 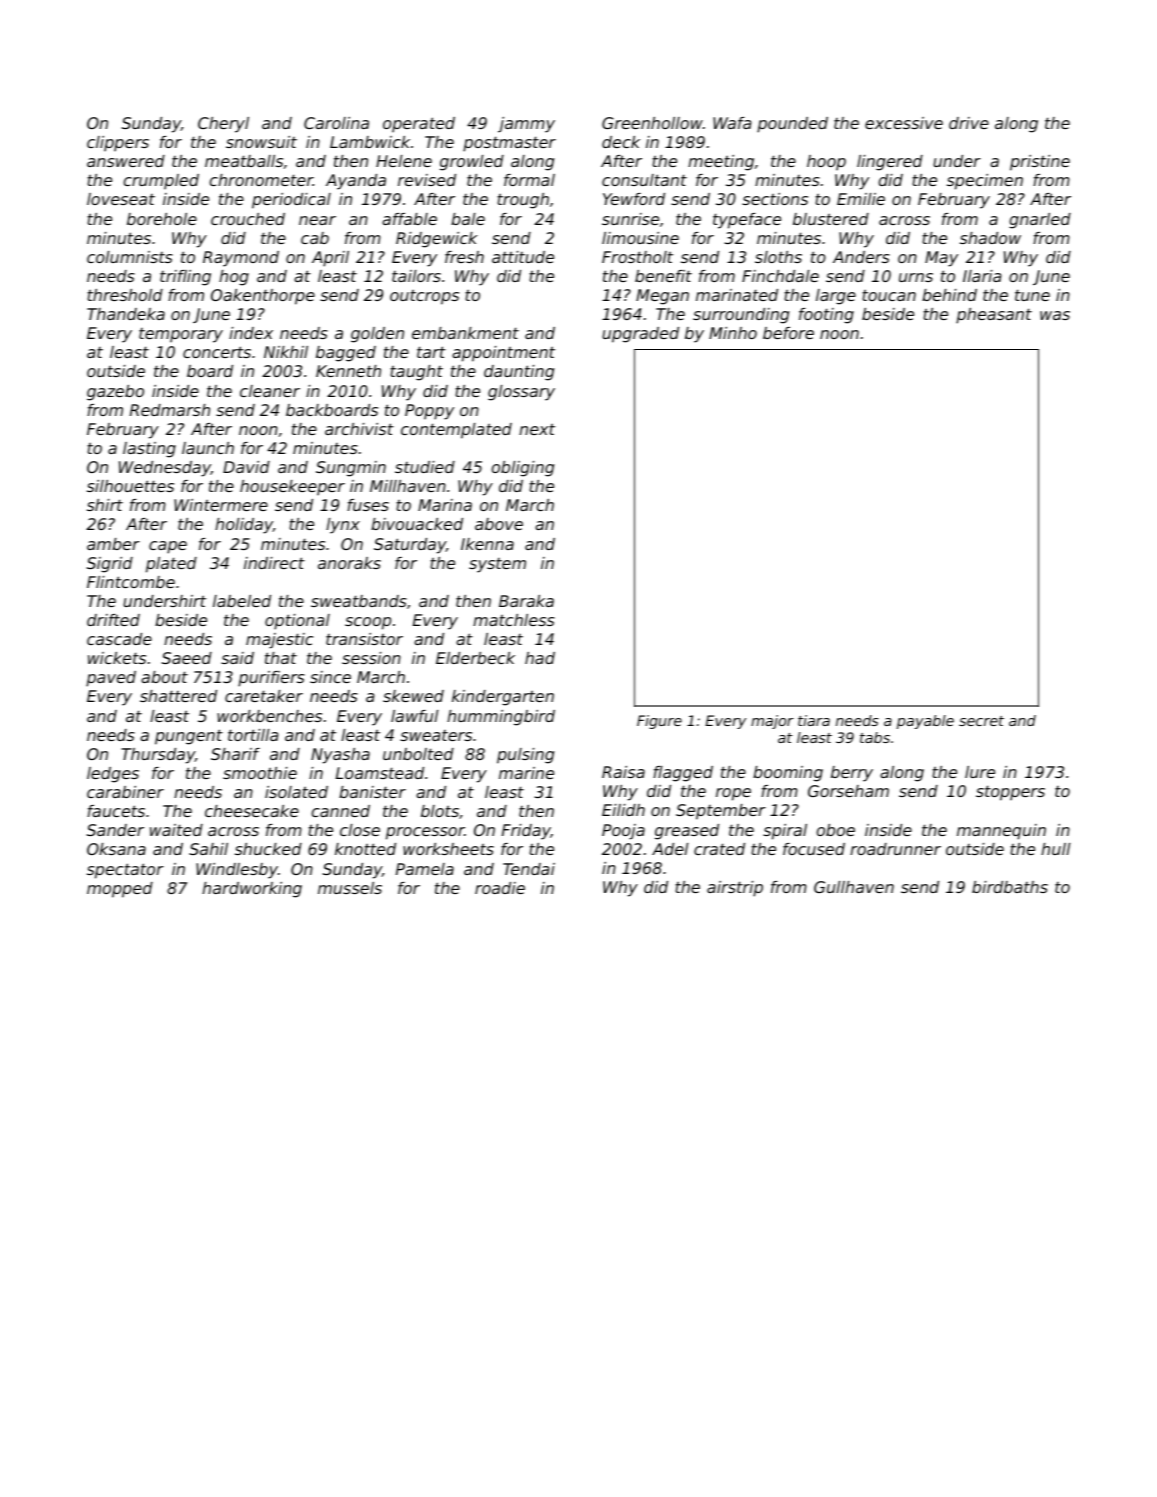 I want to click on daunting, so click(x=519, y=373).
